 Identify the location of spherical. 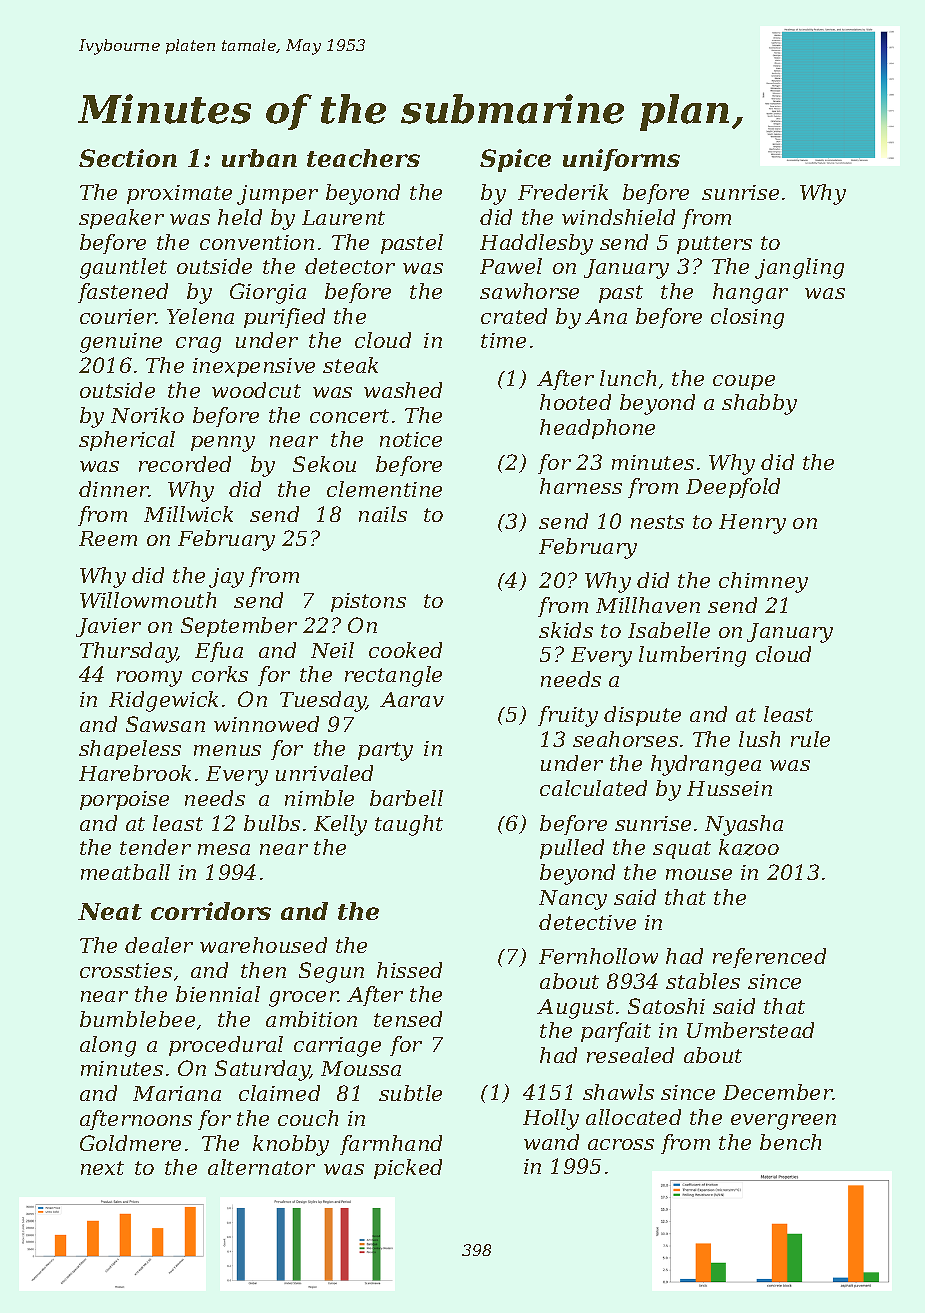
(127, 441).
